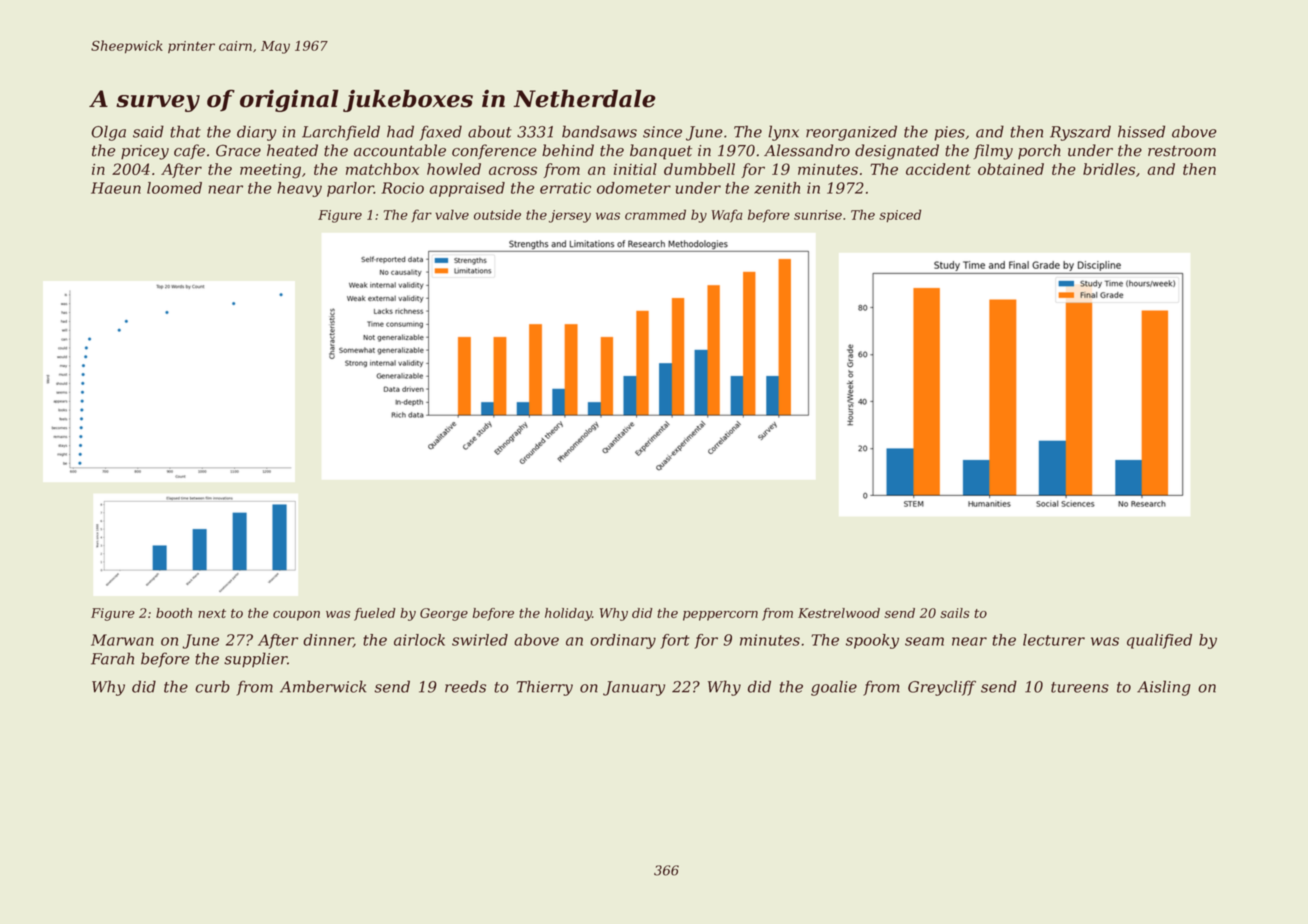 This screenshot has height=924, width=1308. I want to click on Thierry, so click(544, 688).
